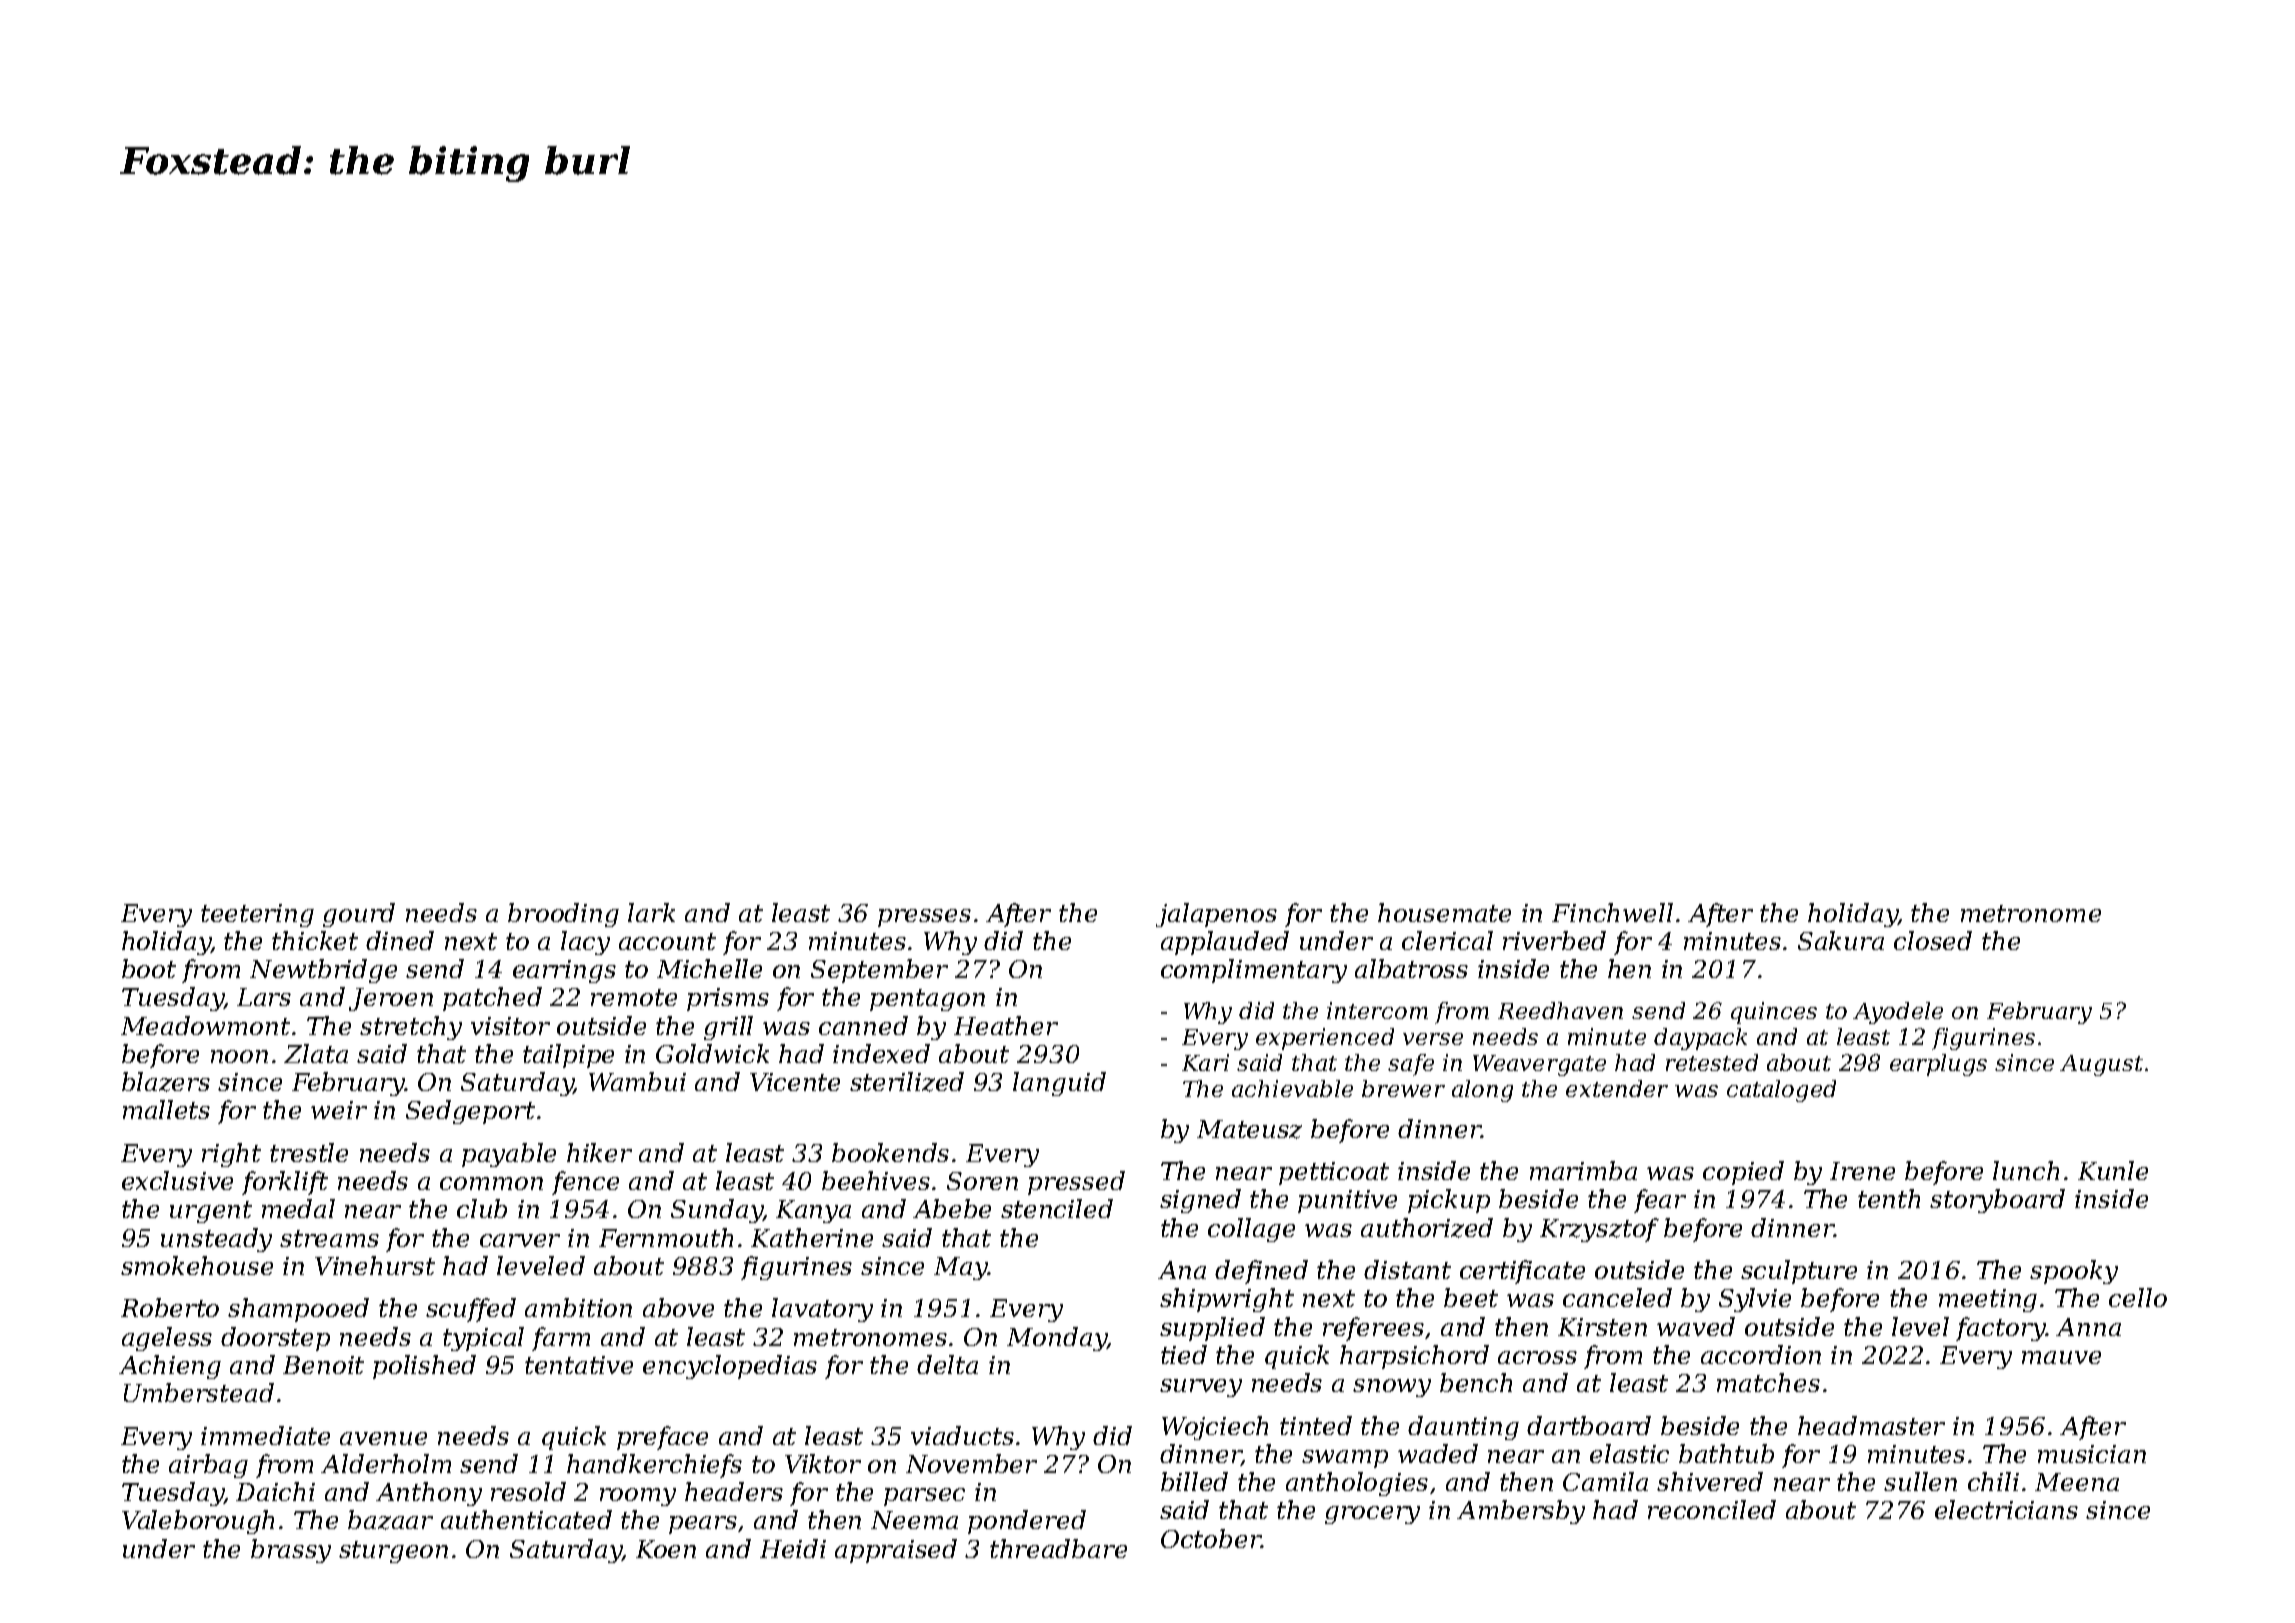  I want to click on closed, so click(1933, 940).
